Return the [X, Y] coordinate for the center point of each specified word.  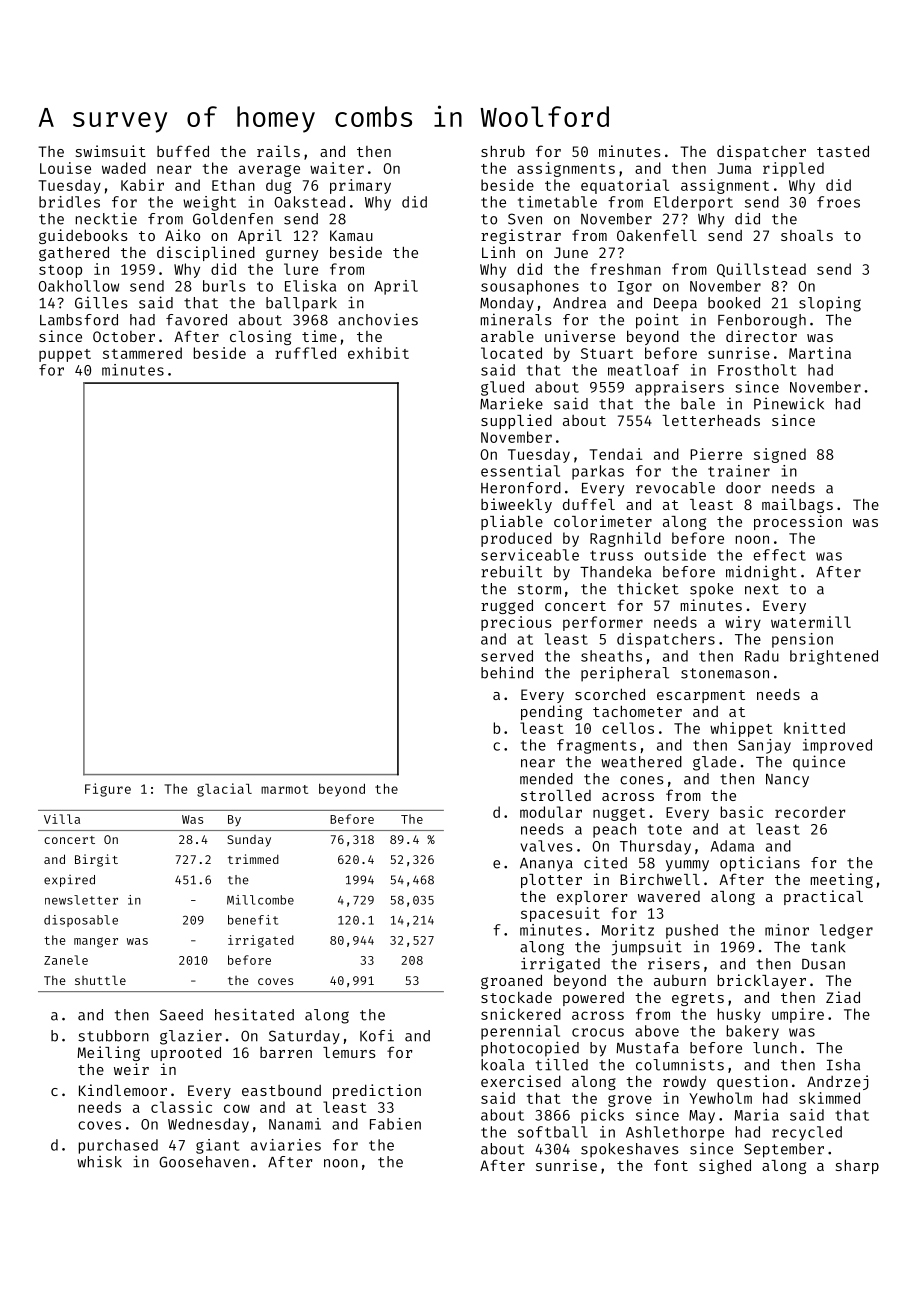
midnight [761, 573]
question [752, 1082]
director [761, 336]
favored [196, 320]
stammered [142, 353]
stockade [516, 997]
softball [553, 1132]
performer [603, 623]
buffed [183, 151]
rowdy [684, 1083]
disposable [81, 921]
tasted [843, 151]
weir [131, 1069]
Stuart [607, 353]
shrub [503, 151]
